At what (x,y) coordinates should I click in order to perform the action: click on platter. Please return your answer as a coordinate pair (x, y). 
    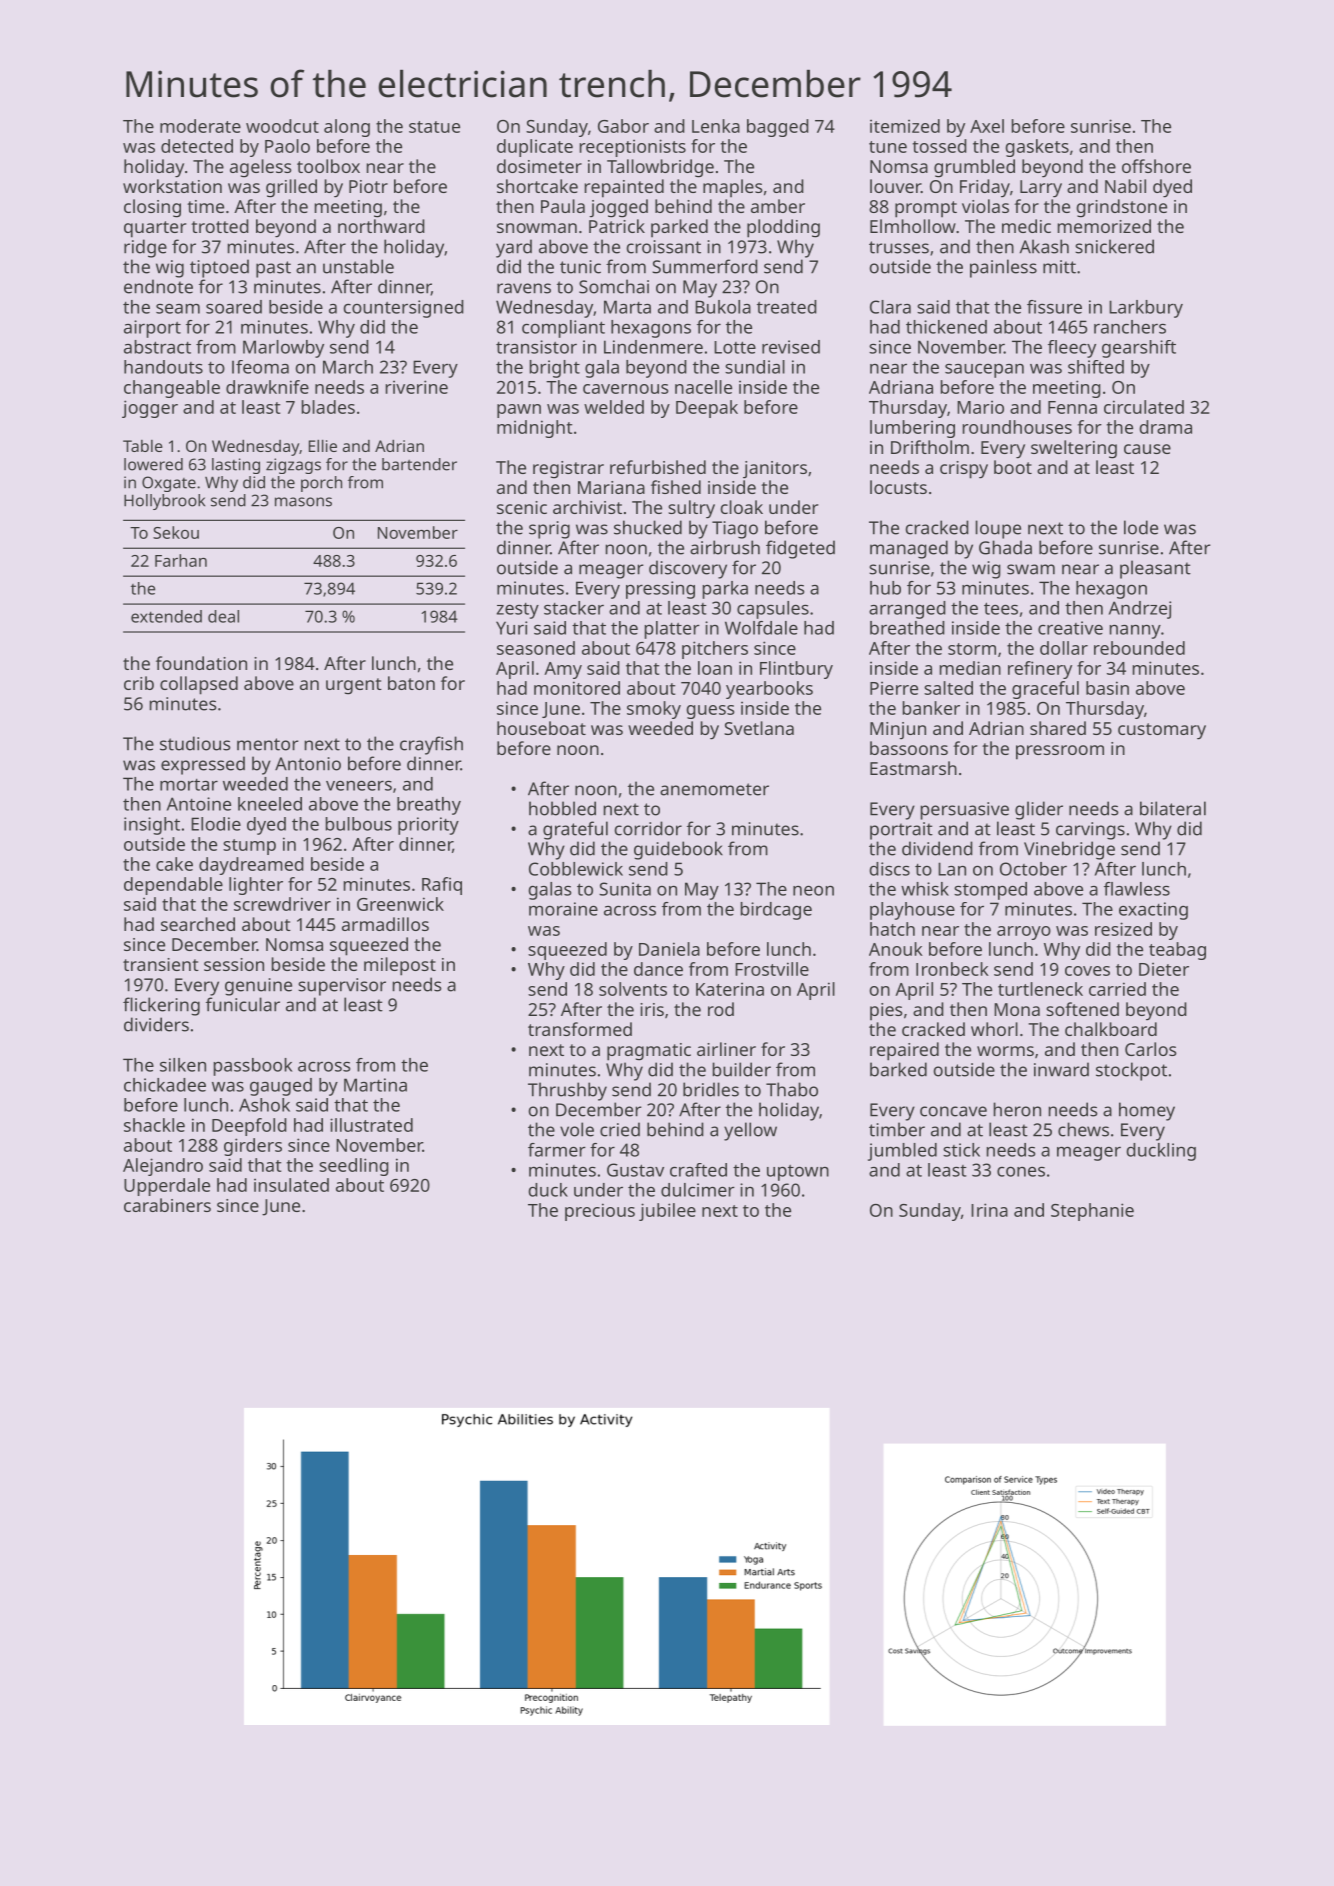
    Looking at the image, I should click on (672, 630).
